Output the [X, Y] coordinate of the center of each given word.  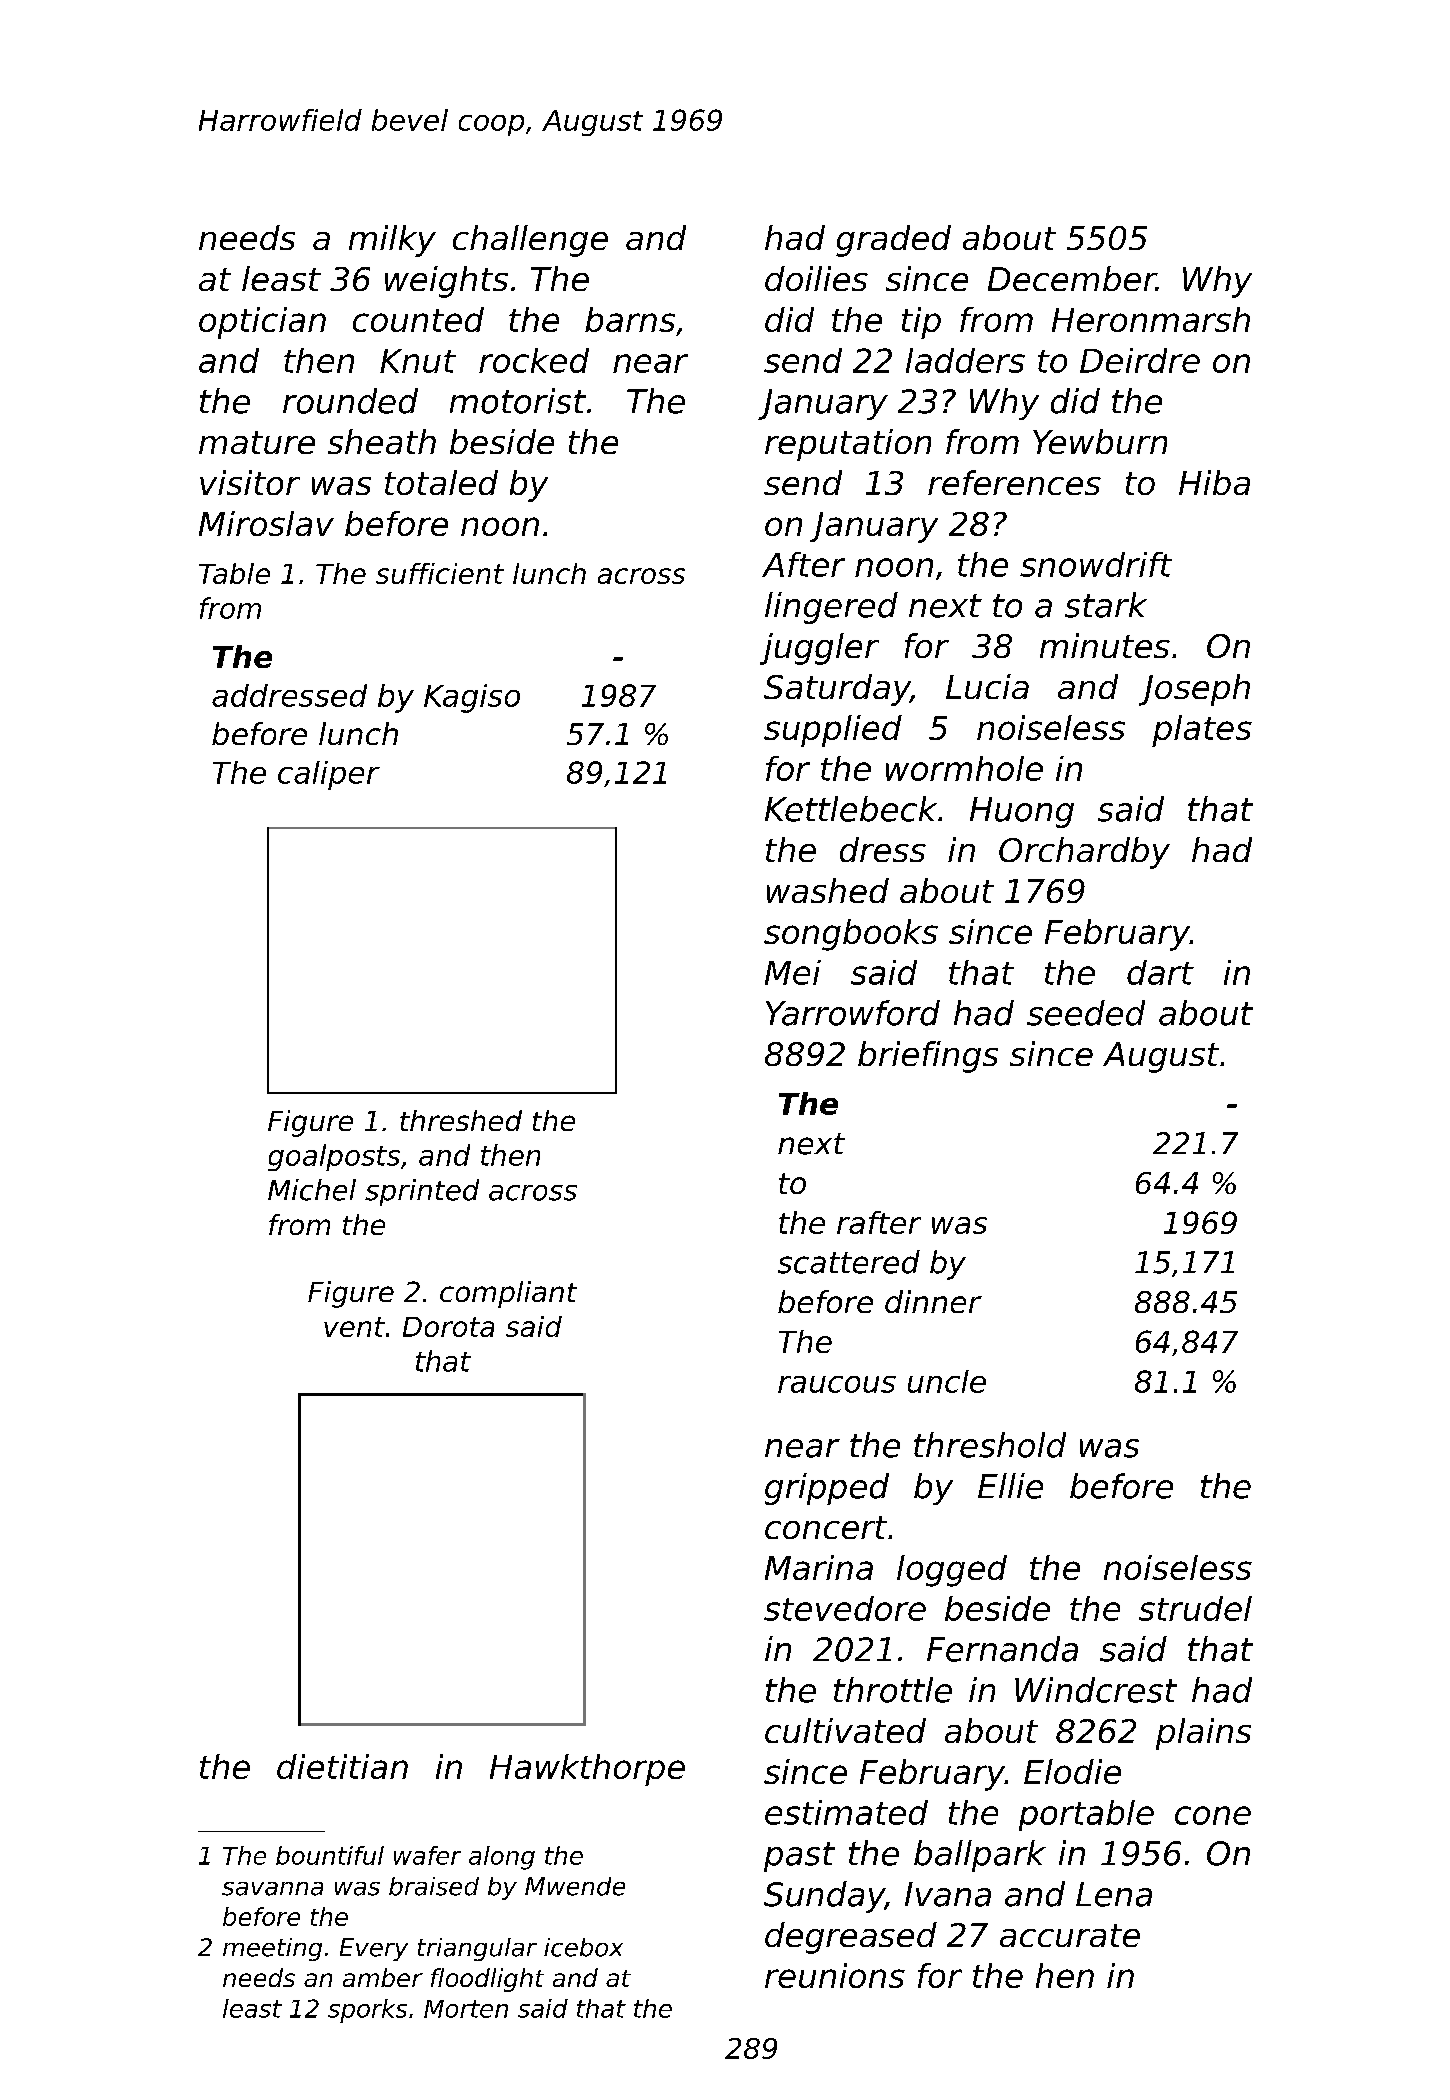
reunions [835, 1975]
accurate [1070, 1935]
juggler [819, 649]
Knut [418, 361]
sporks [367, 2011]
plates [1202, 731]
